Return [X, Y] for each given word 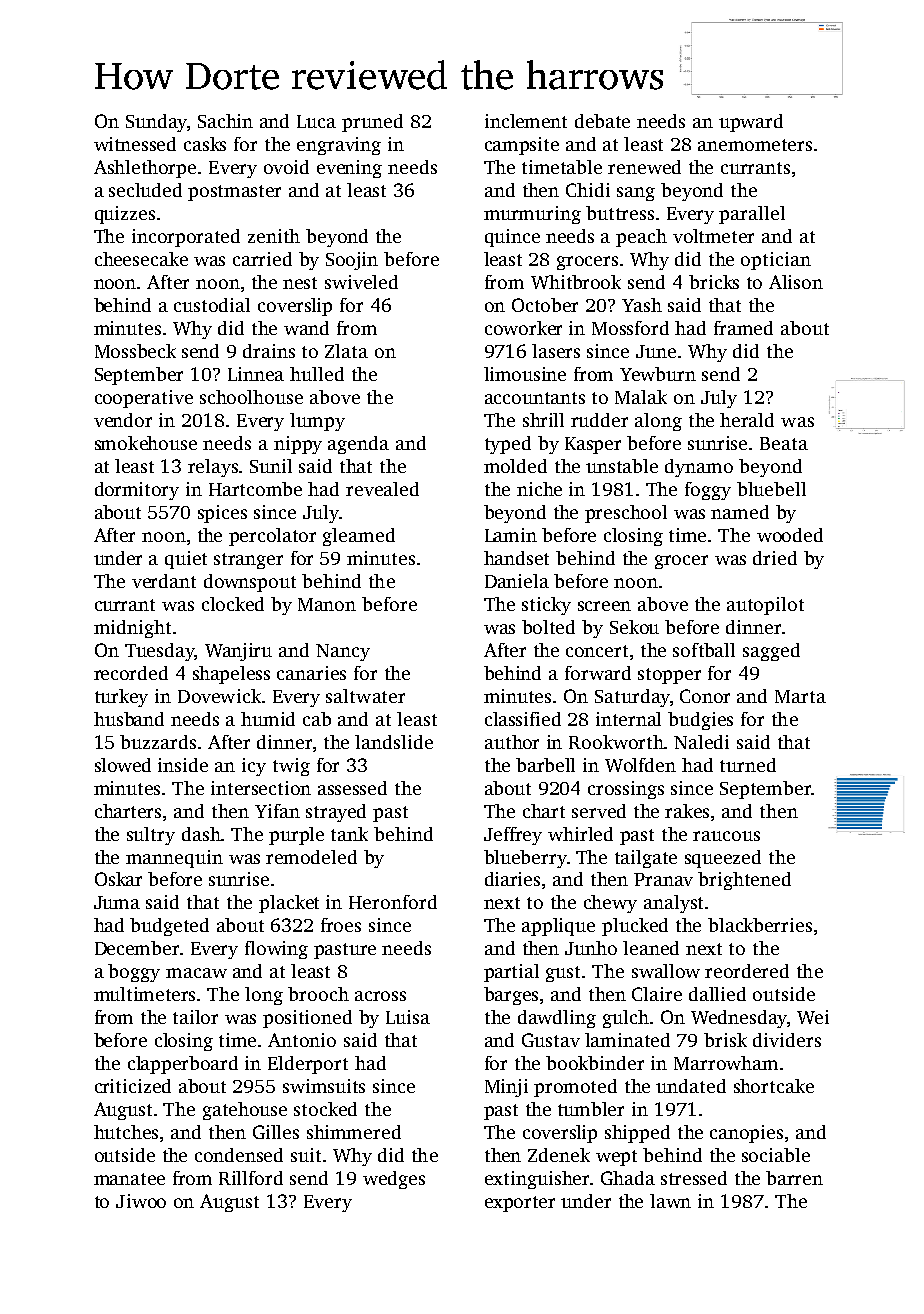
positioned [307, 1019]
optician [776, 261]
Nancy [343, 652]
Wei [813, 1017]
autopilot [765, 606]
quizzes [125, 215]
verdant [164, 581]
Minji [506, 1088]
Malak [641, 397]
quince [512, 238]
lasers [556, 351]
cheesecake [141, 259]
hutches [126, 1132]
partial [511, 973]
